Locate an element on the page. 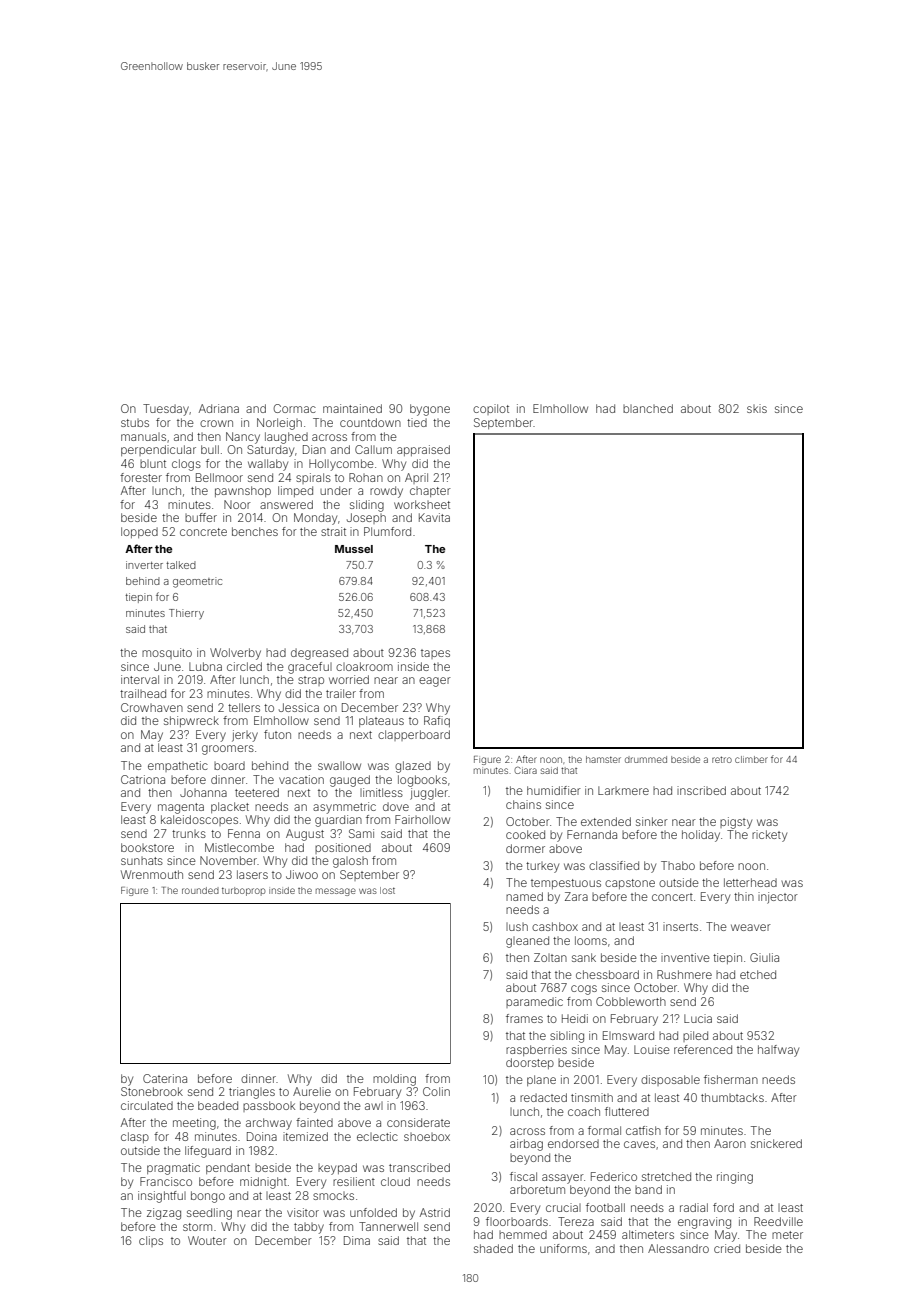 This page has height=1308, width=924. fainted is located at coordinates (314, 1122).
